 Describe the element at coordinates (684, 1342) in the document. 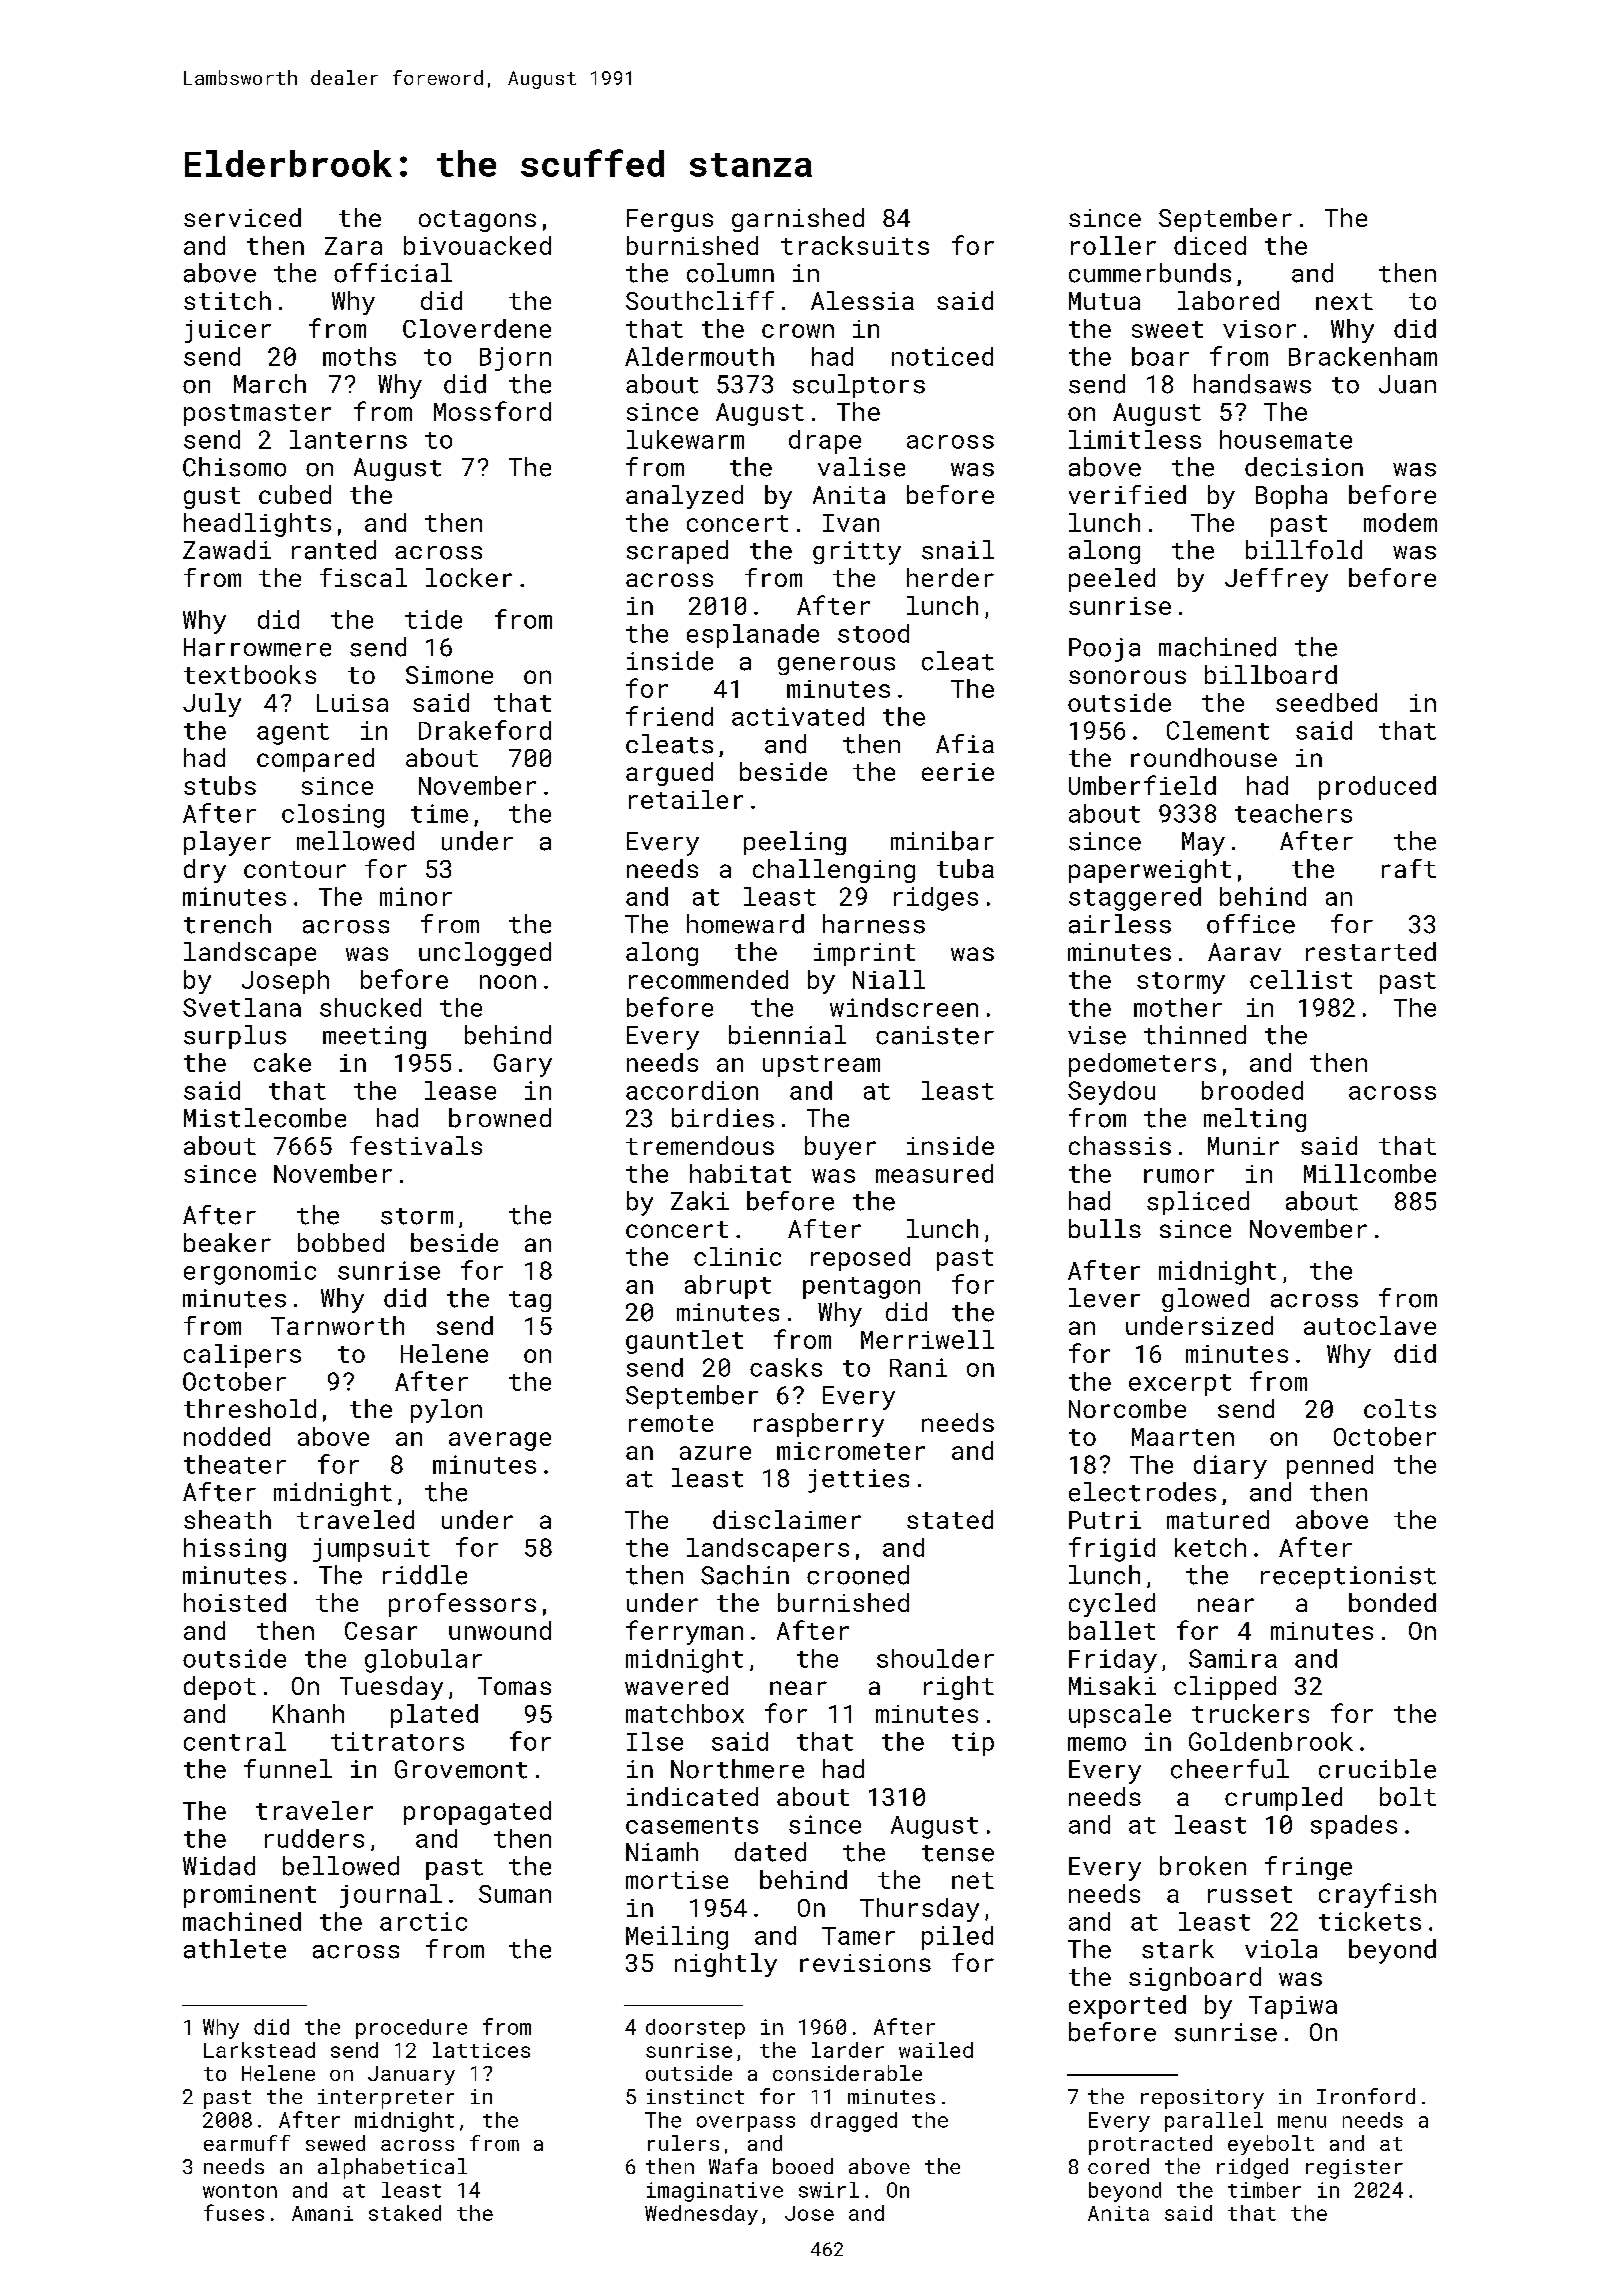

I see `gauntlet` at that location.
